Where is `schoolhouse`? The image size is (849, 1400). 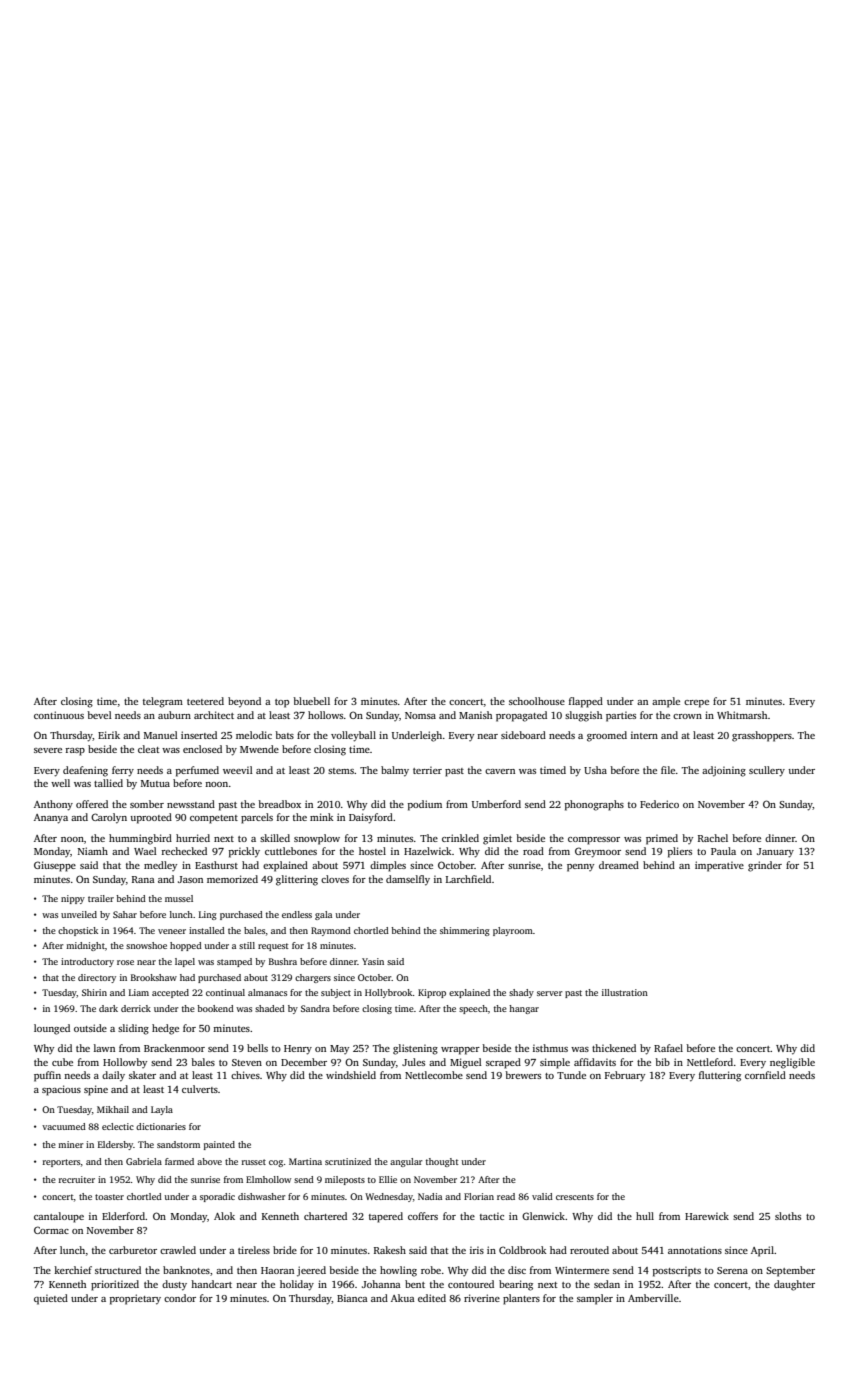 schoolhouse is located at coordinates (537, 701).
